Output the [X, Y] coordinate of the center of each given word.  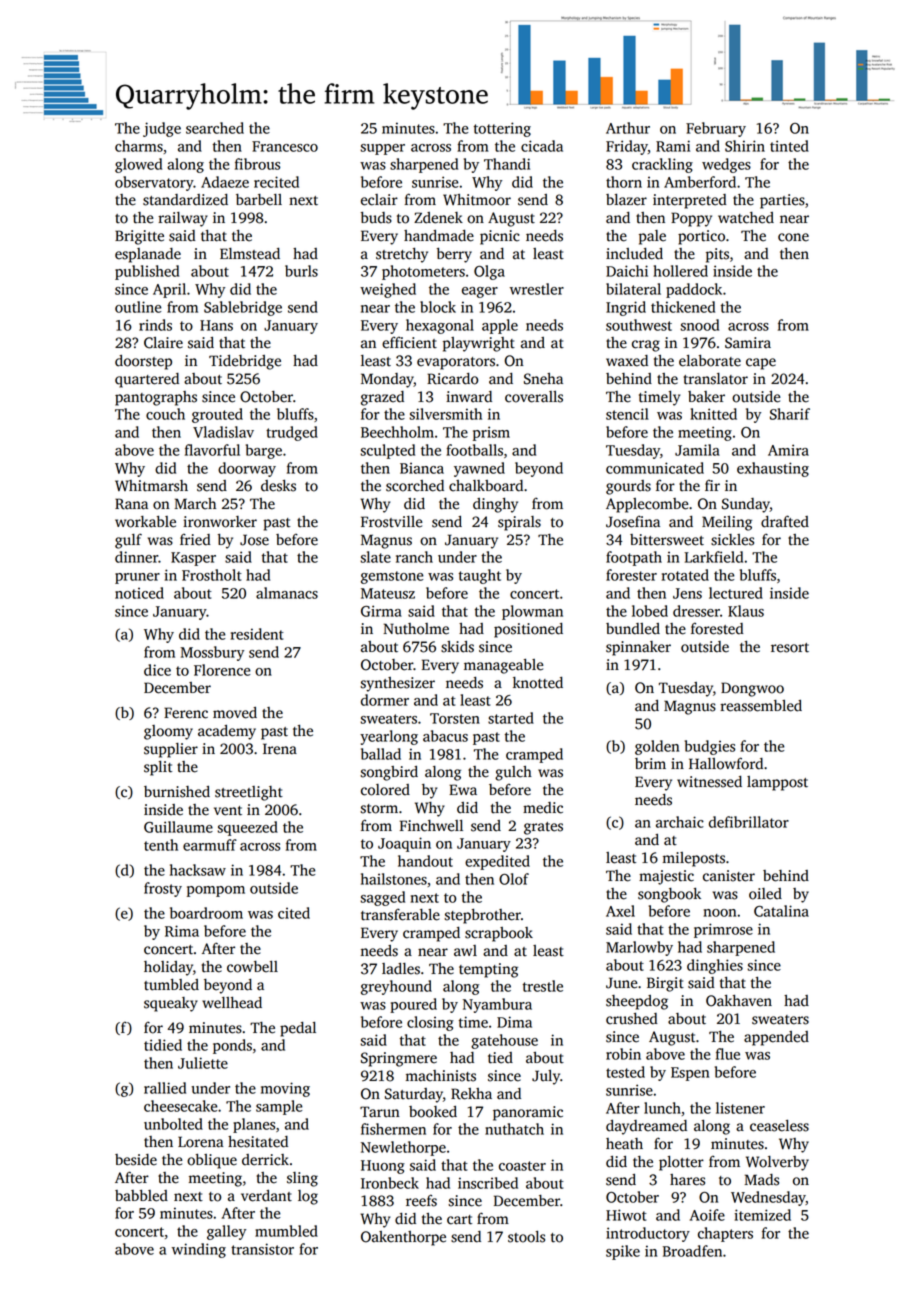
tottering [502, 129]
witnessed [709, 782]
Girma [381, 611]
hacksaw [198, 870]
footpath [634, 558]
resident [257, 634]
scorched [415, 486]
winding [199, 1250]
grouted [217, 415]
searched [215, 128]
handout [425, 861]
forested [717, 628]
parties [782, 201]
